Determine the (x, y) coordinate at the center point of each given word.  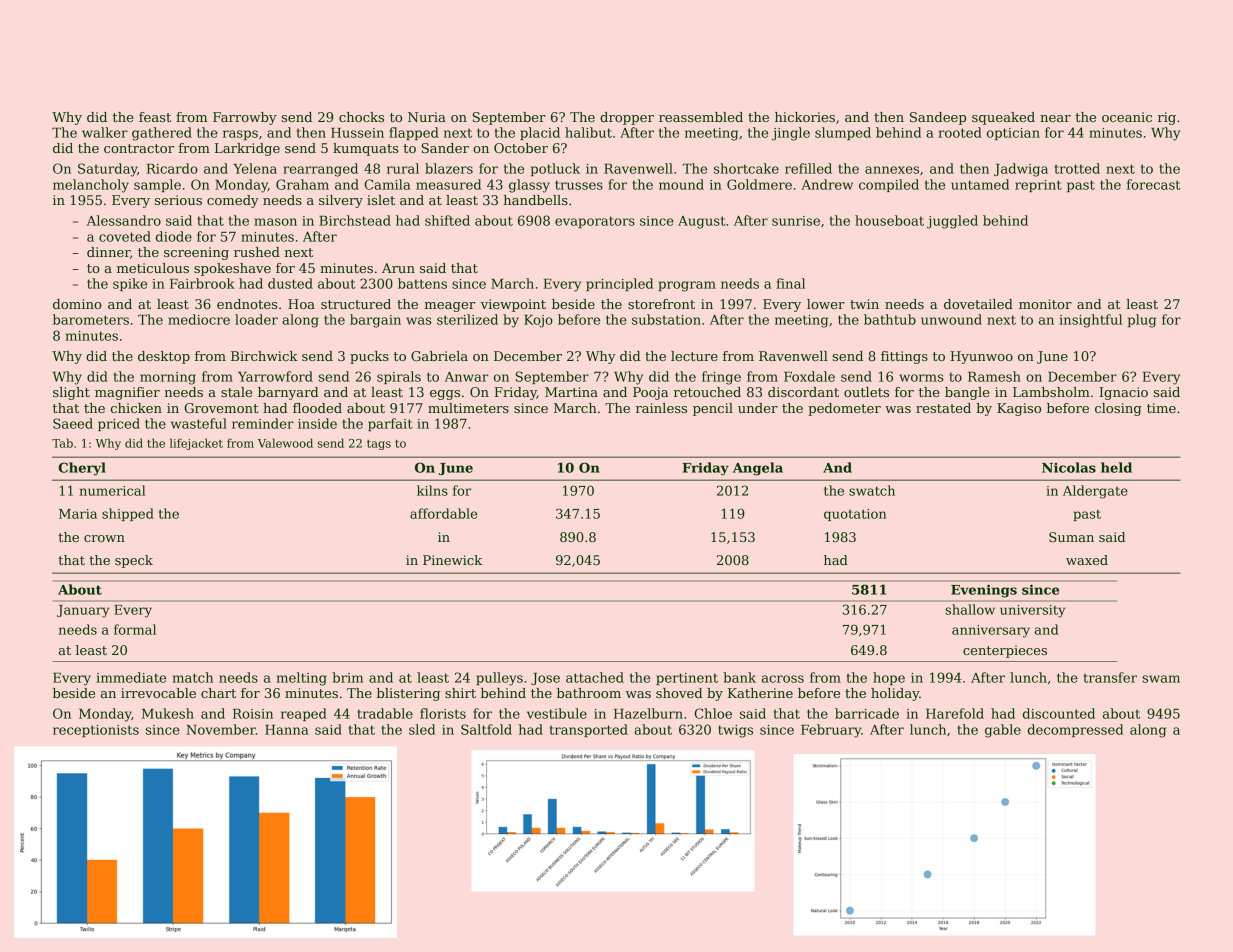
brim (347, 677)
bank (739, 677)
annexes (892, 170)
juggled (952, 222)
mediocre (199, 319)
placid (540, 133)
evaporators (595, 222)
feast (155, 117)
